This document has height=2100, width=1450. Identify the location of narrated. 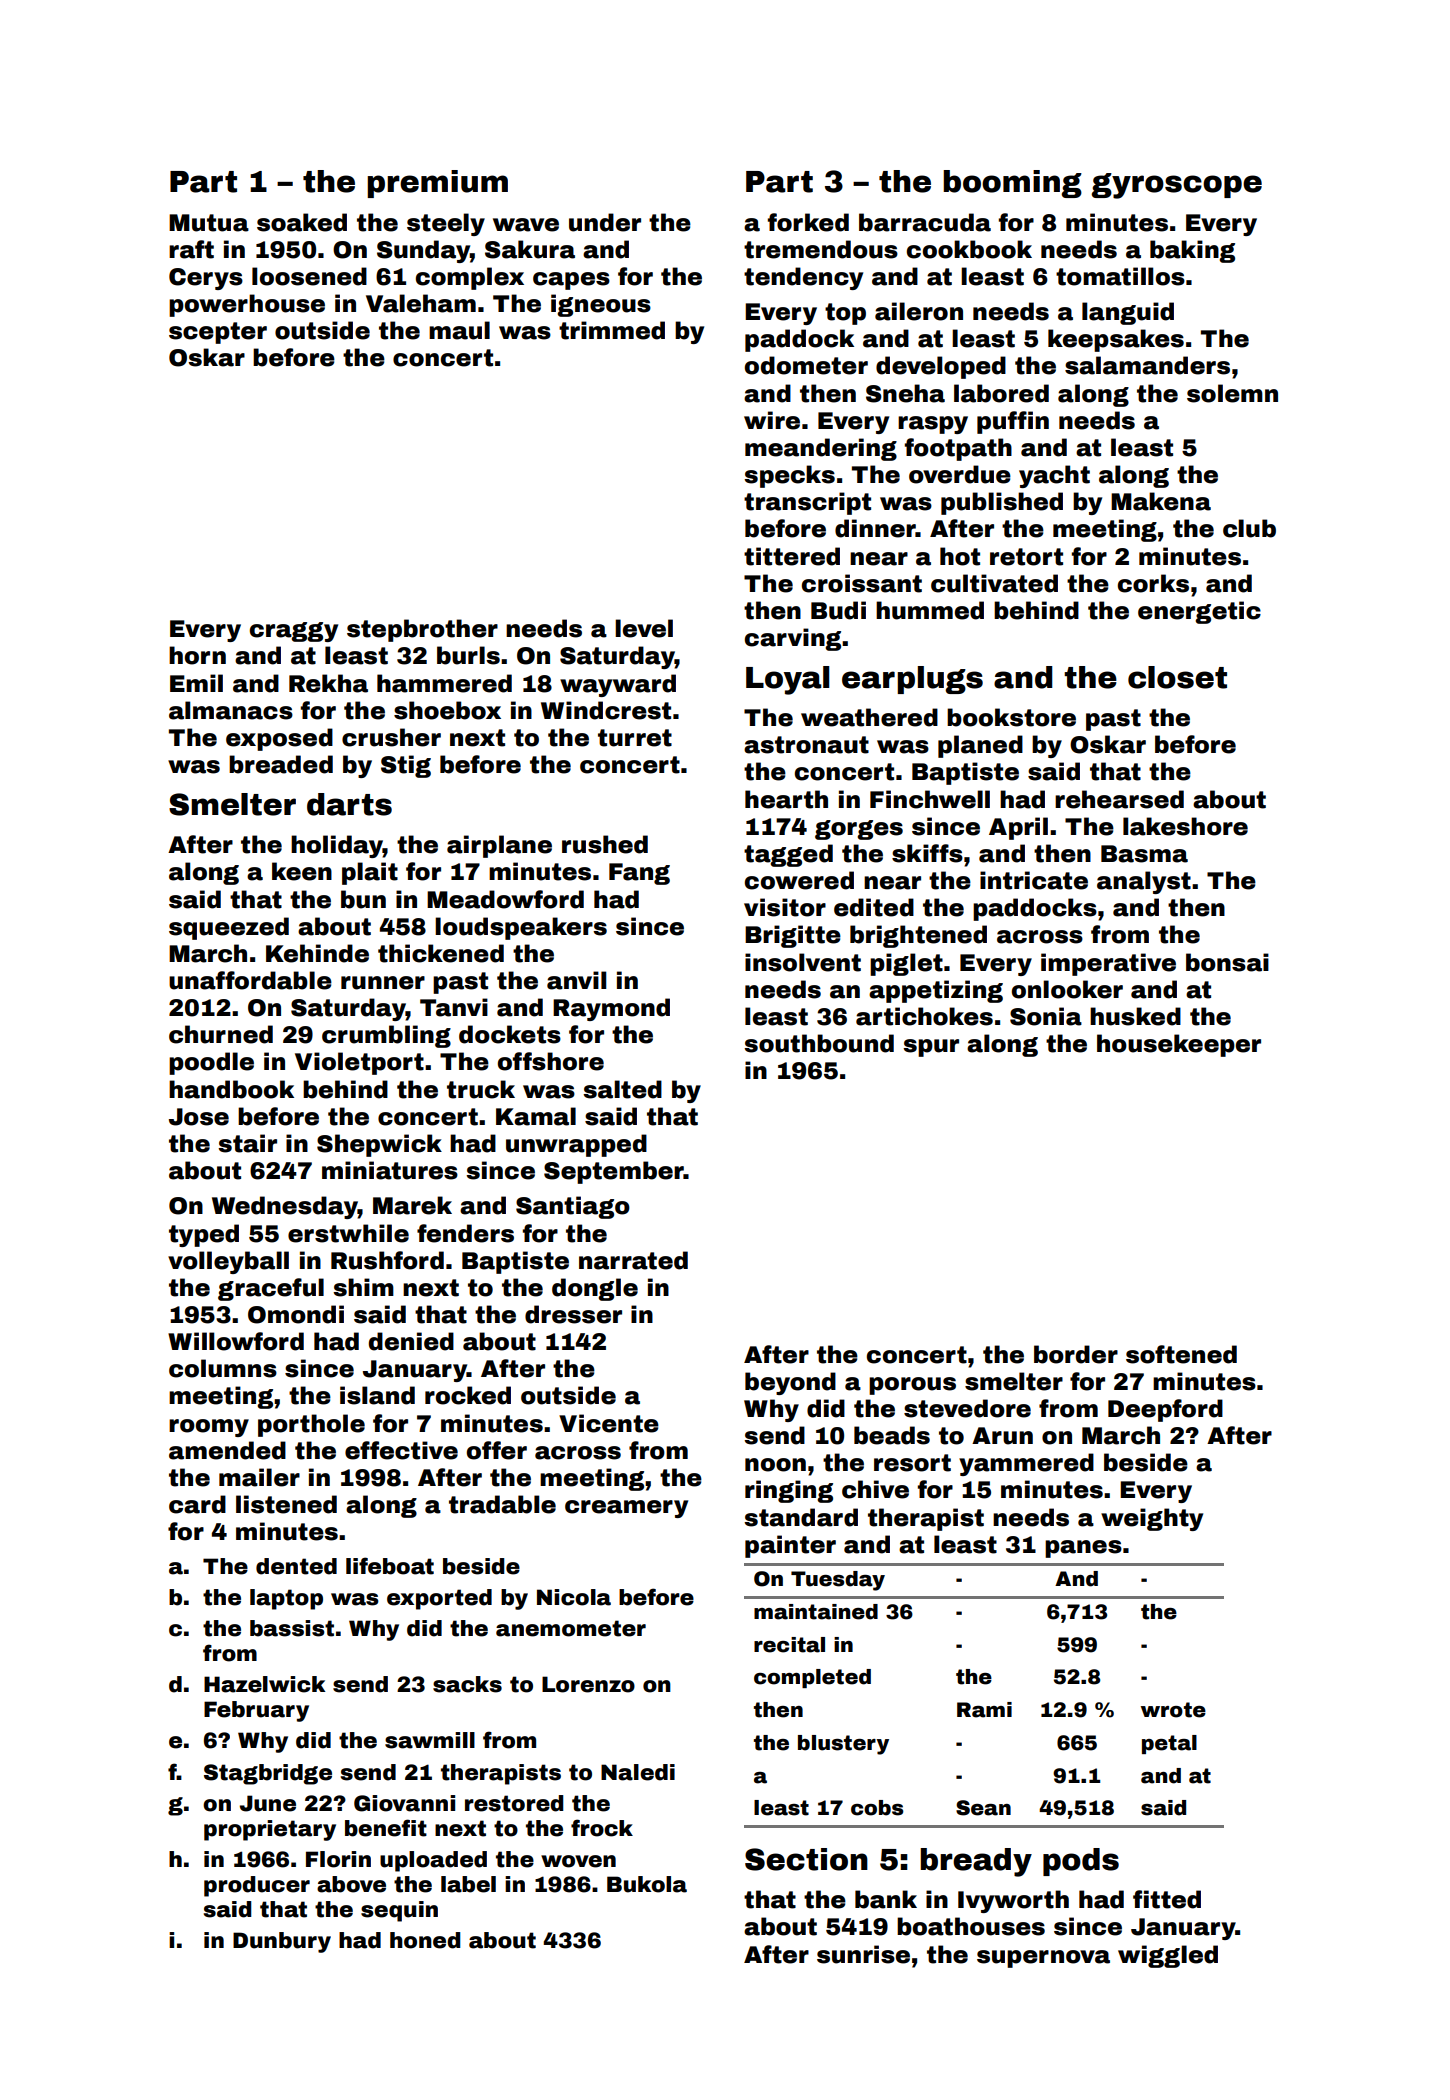
(633, 1260).
